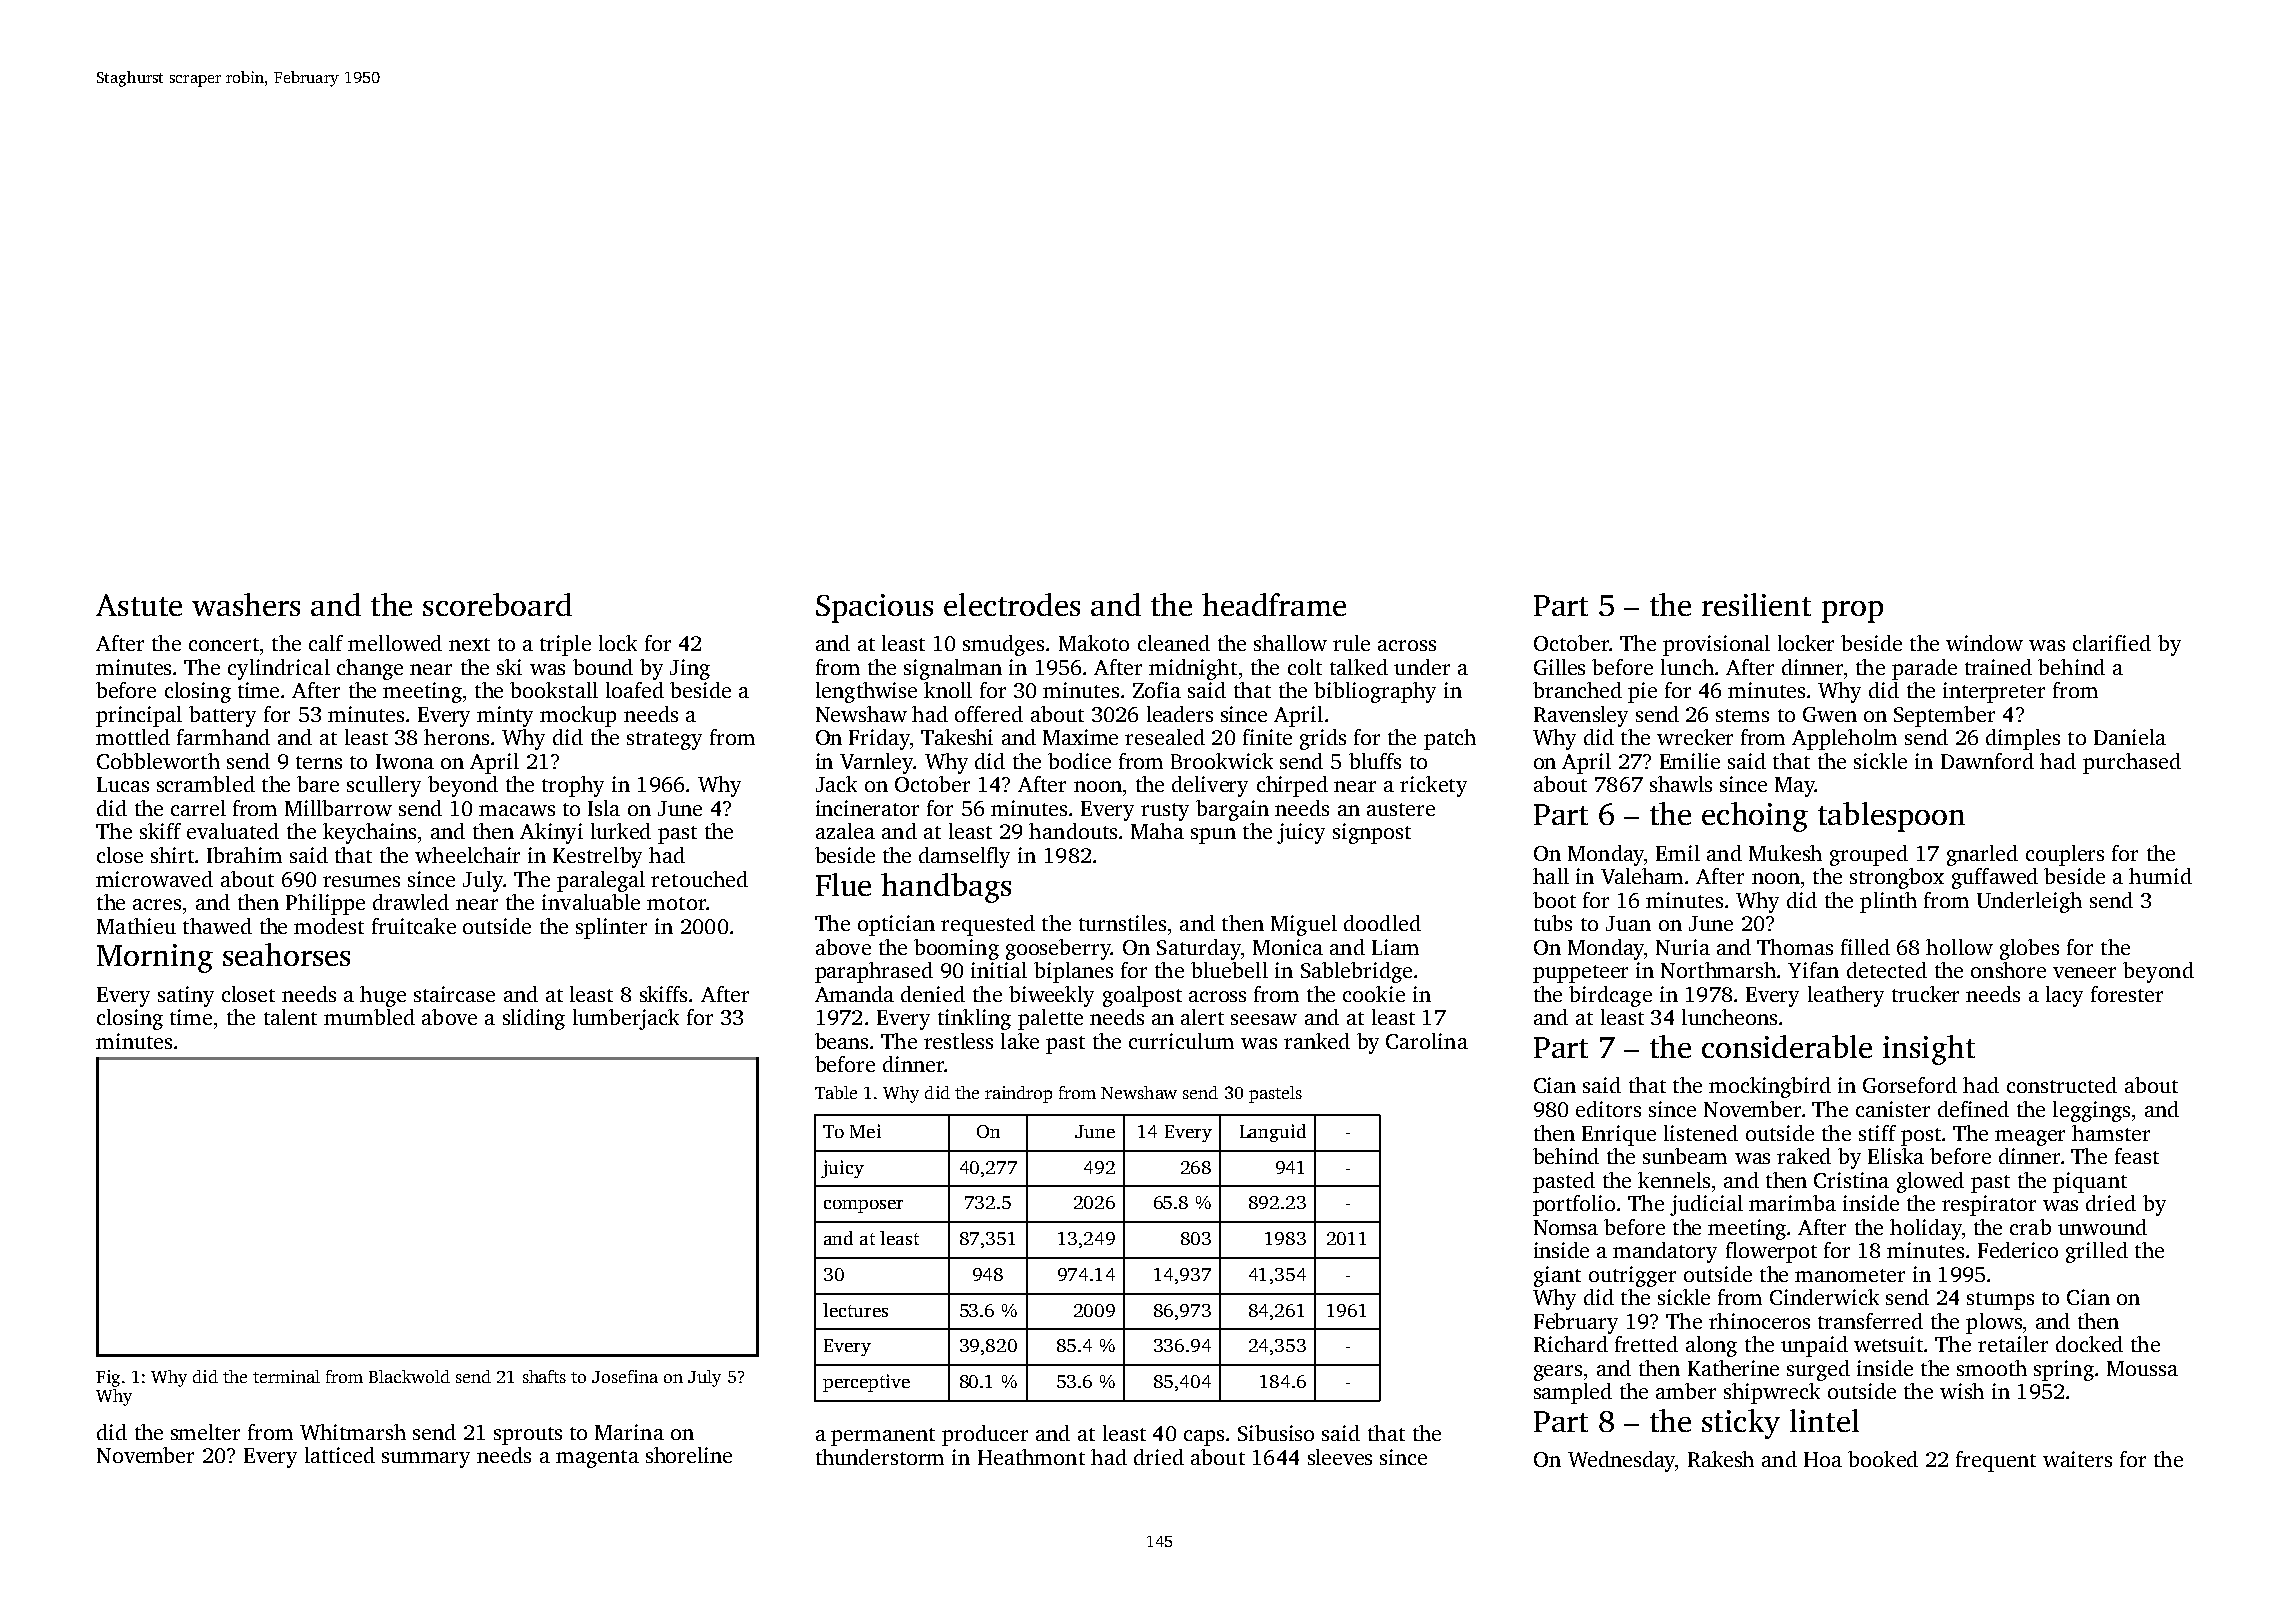 This screenshot has height=1620, width=2292. Describe the element at coordinates (1274, 604) in the screenshot. I see `headframe` at that location.
